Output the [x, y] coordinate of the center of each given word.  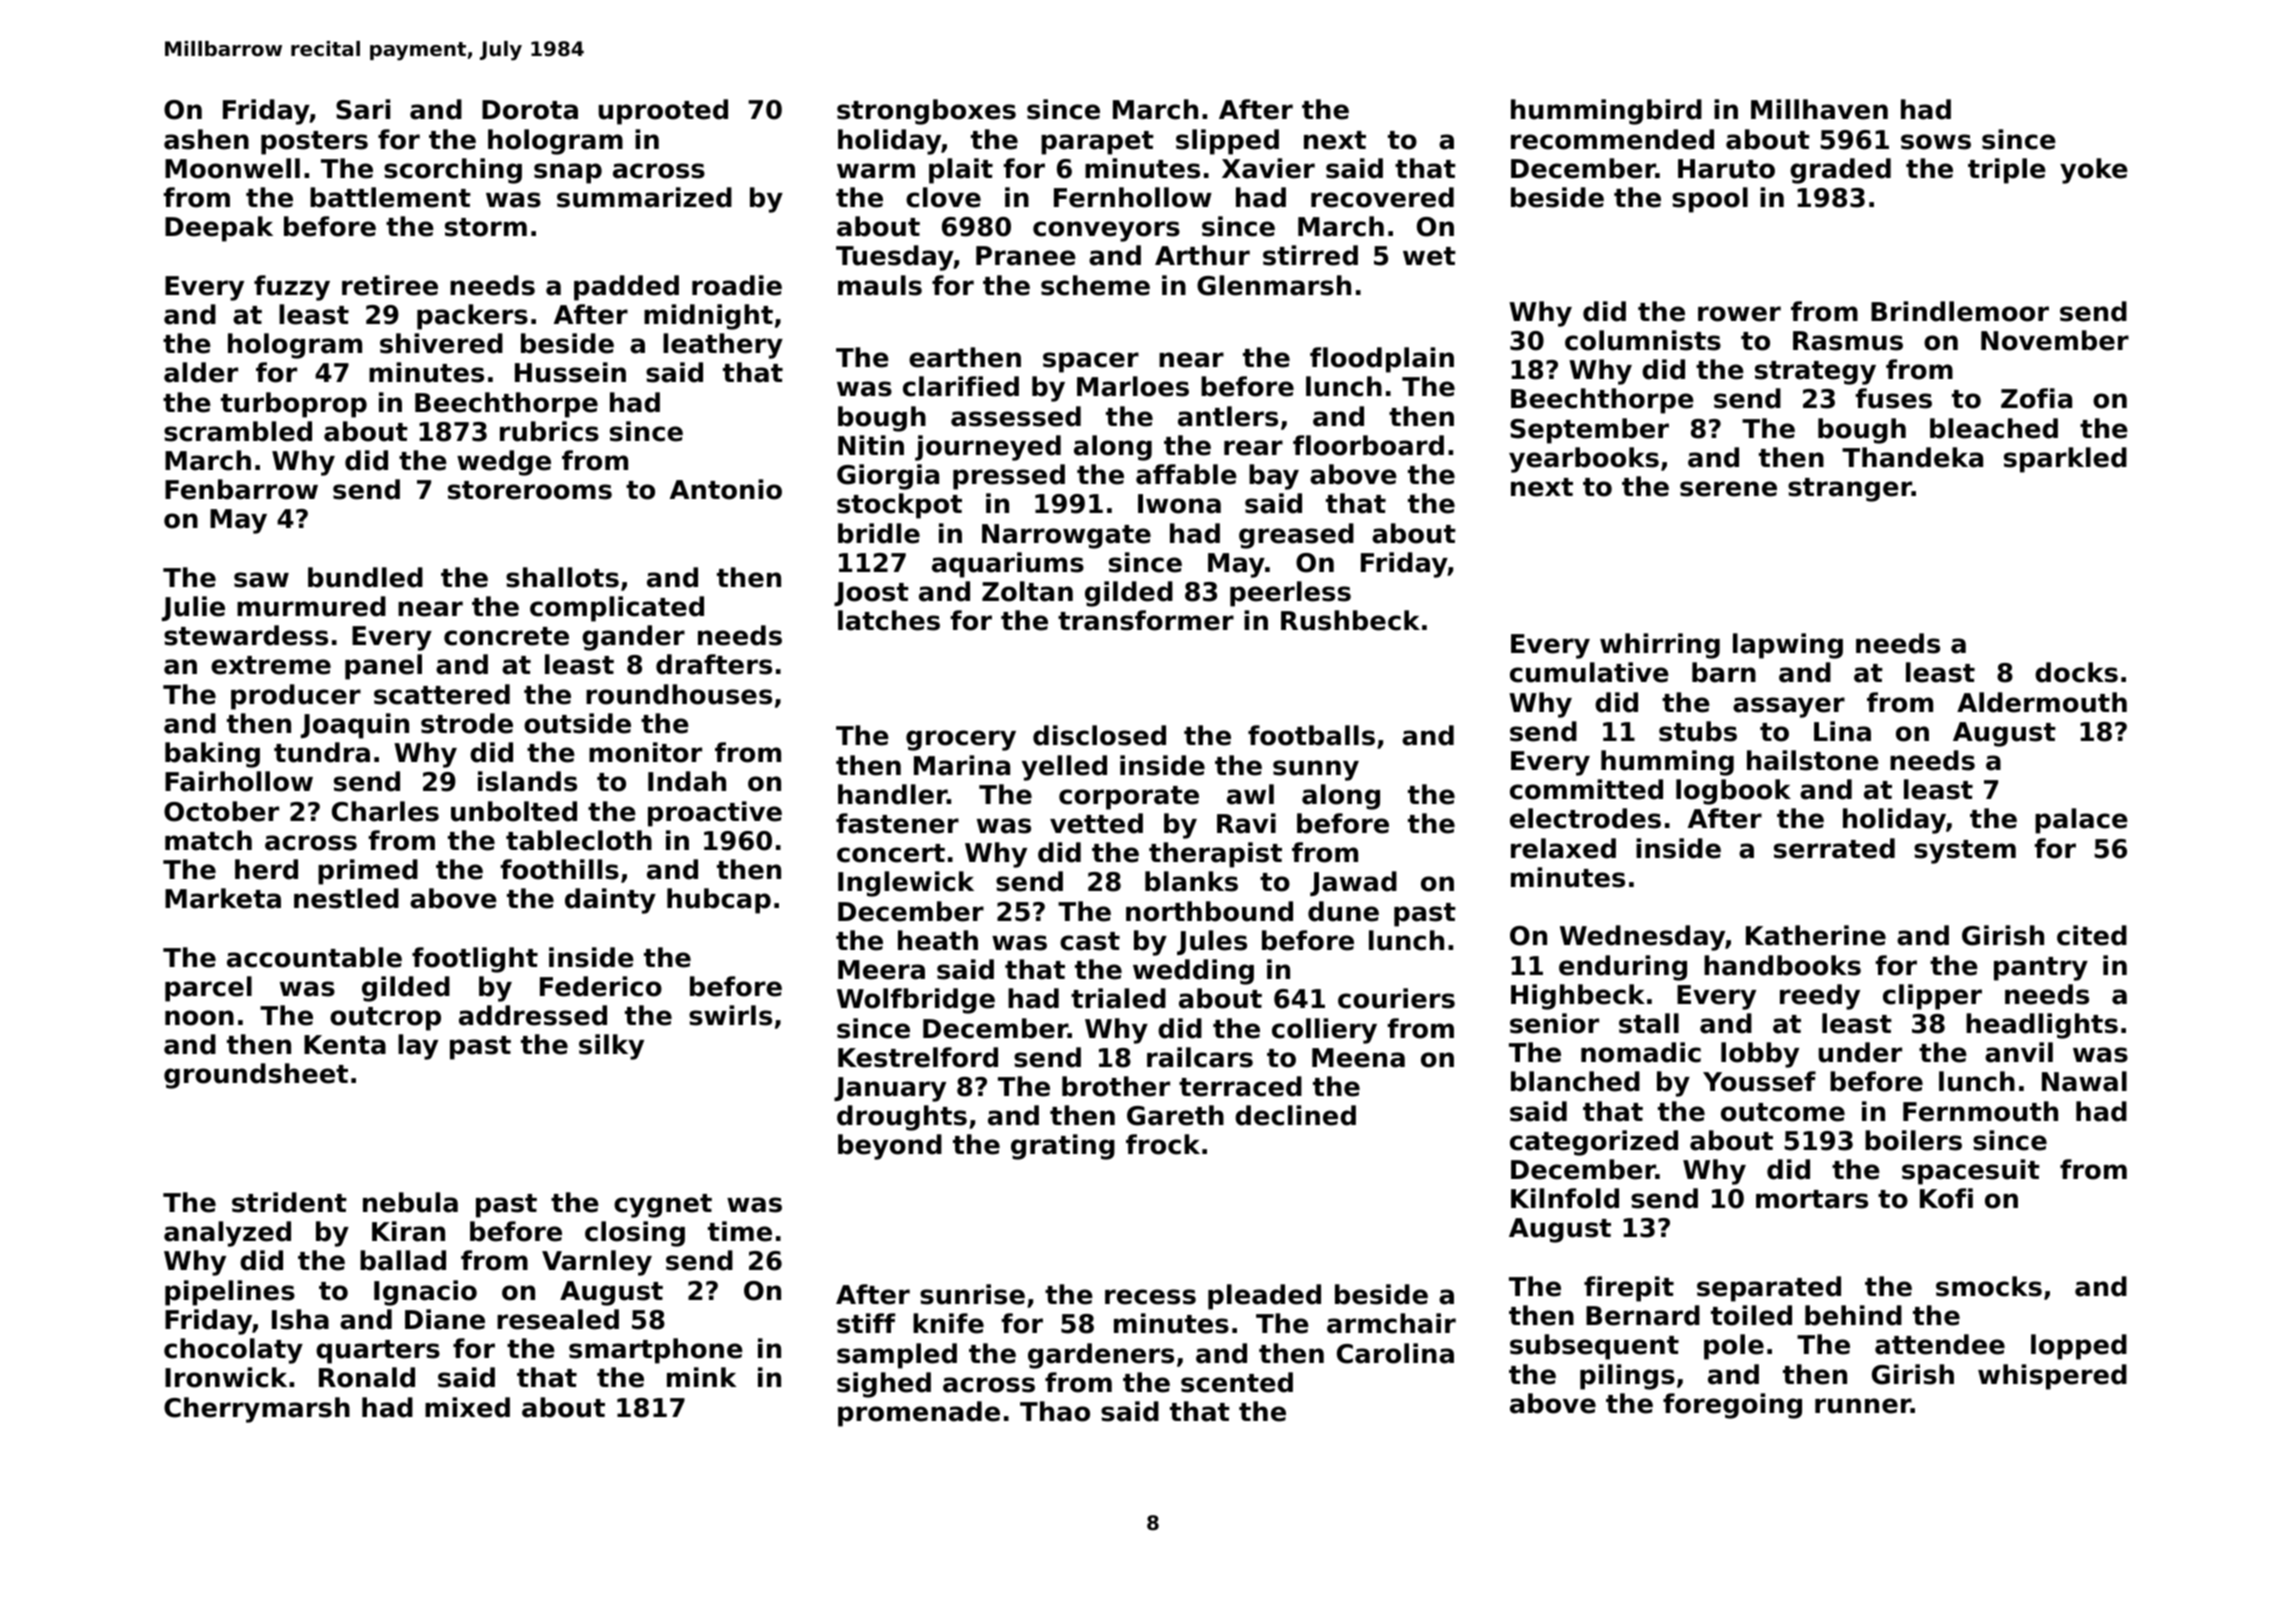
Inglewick [906, 884]
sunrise [972, 1294]
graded [1840, 171]
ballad [403, 1260]
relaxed [1563, 848]
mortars [1812, 1199]
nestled [346, 898]
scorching [453, 171]
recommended [1612, 139]
